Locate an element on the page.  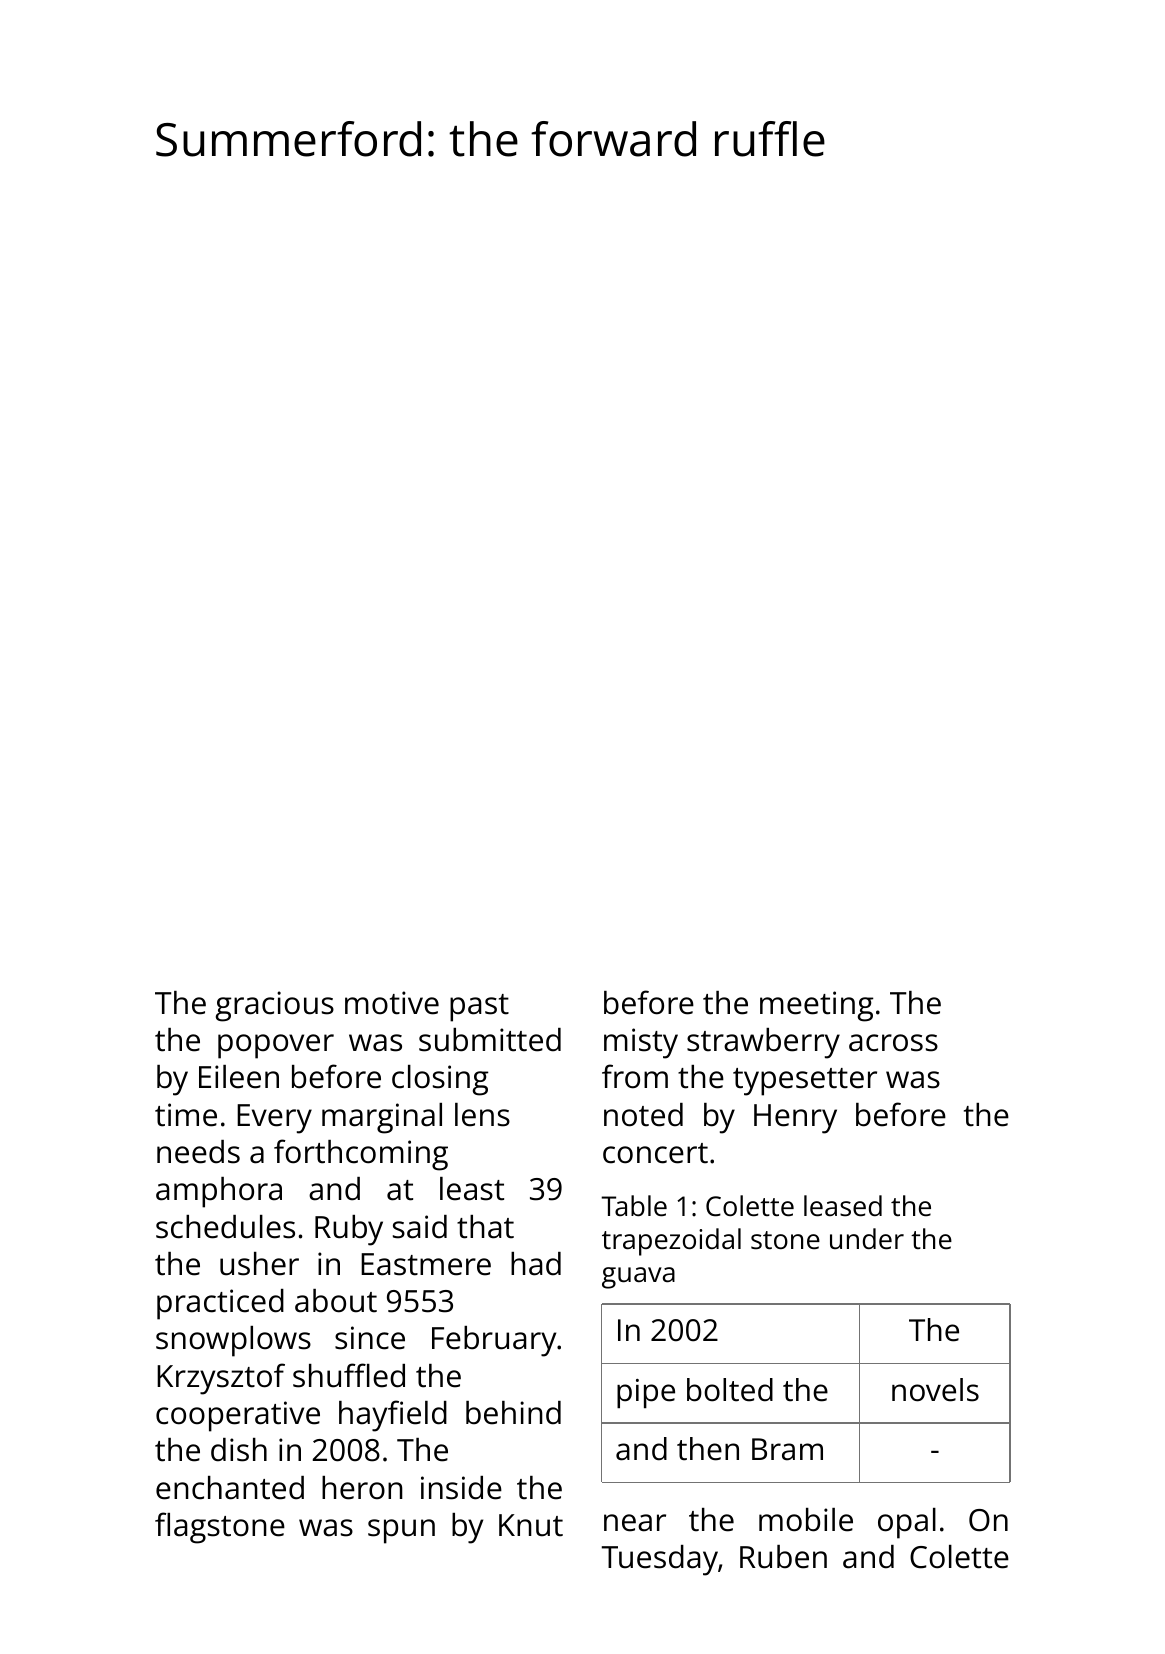
enchanted is located at coordinates (230, 1488).
